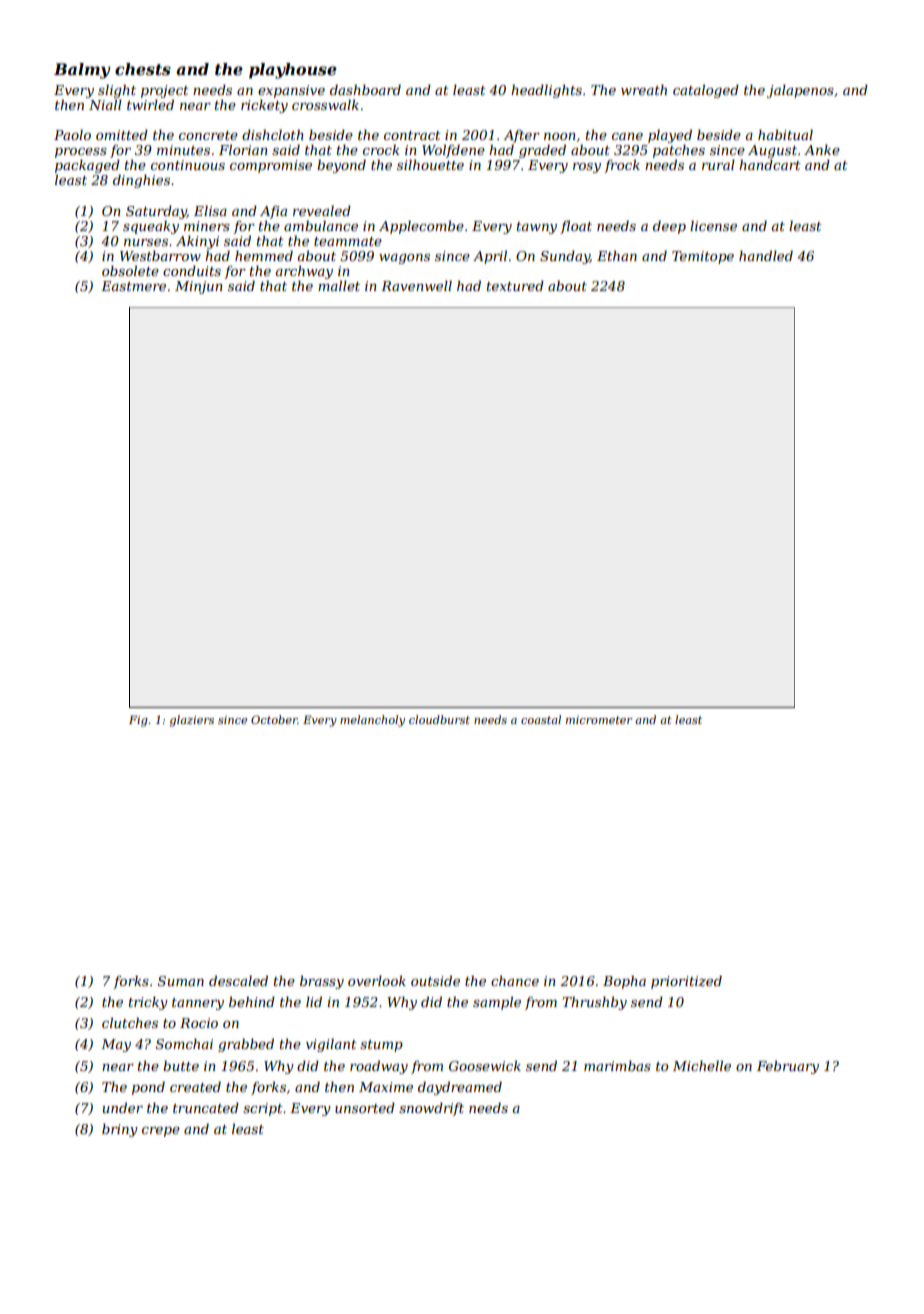 The image size is (924, 1314). I want to click on Minjun, so click(199, 287).
